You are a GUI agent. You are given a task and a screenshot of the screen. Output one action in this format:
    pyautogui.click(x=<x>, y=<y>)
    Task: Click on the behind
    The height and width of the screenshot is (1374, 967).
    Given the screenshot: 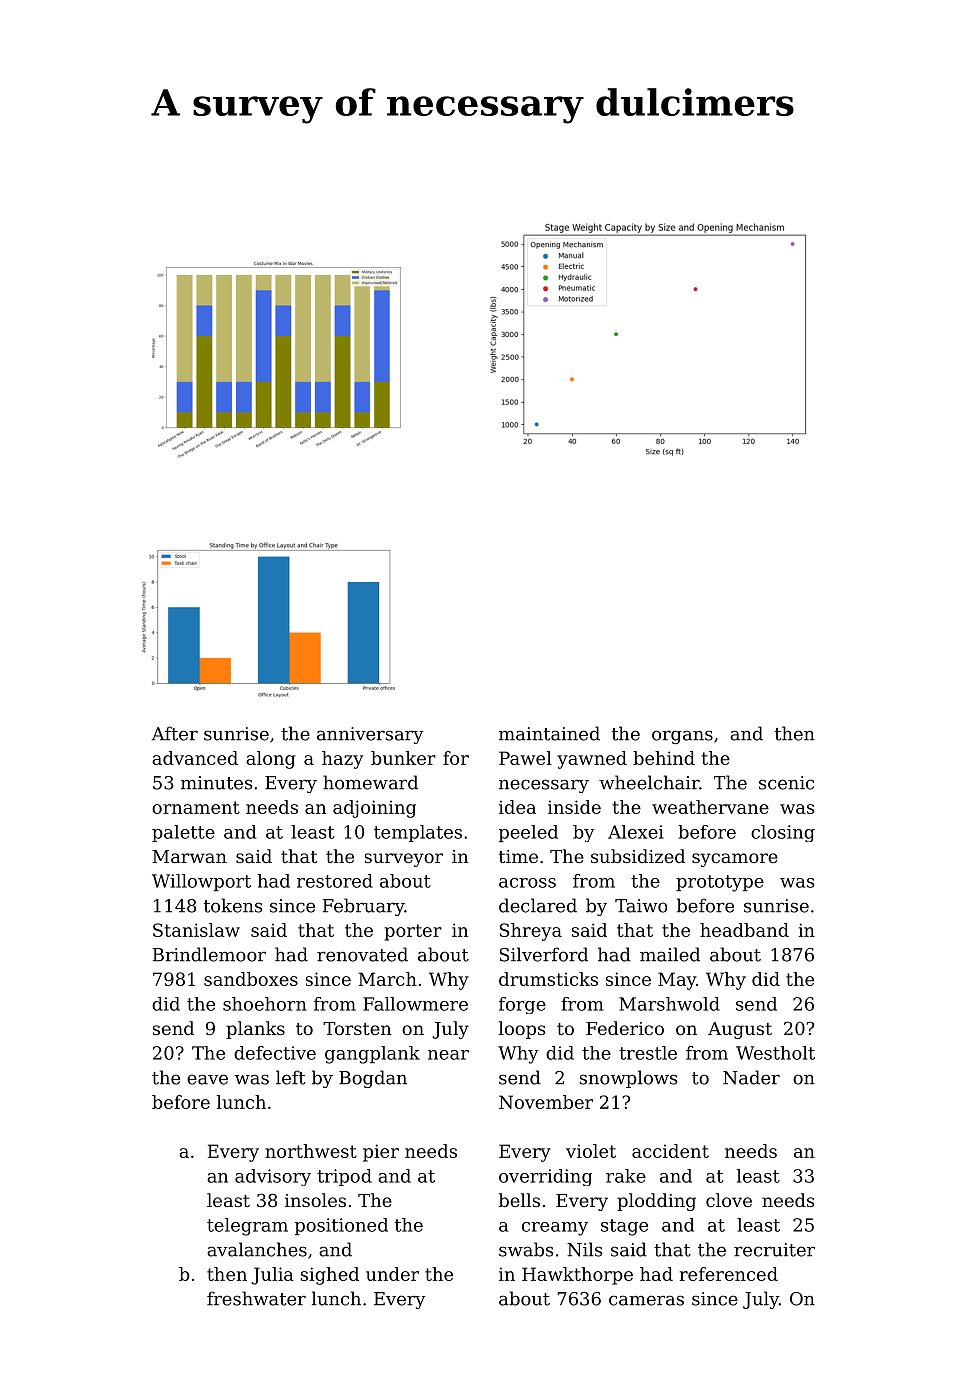 What is the action you would take?
    pyautogui.click(x=664, y=758)
